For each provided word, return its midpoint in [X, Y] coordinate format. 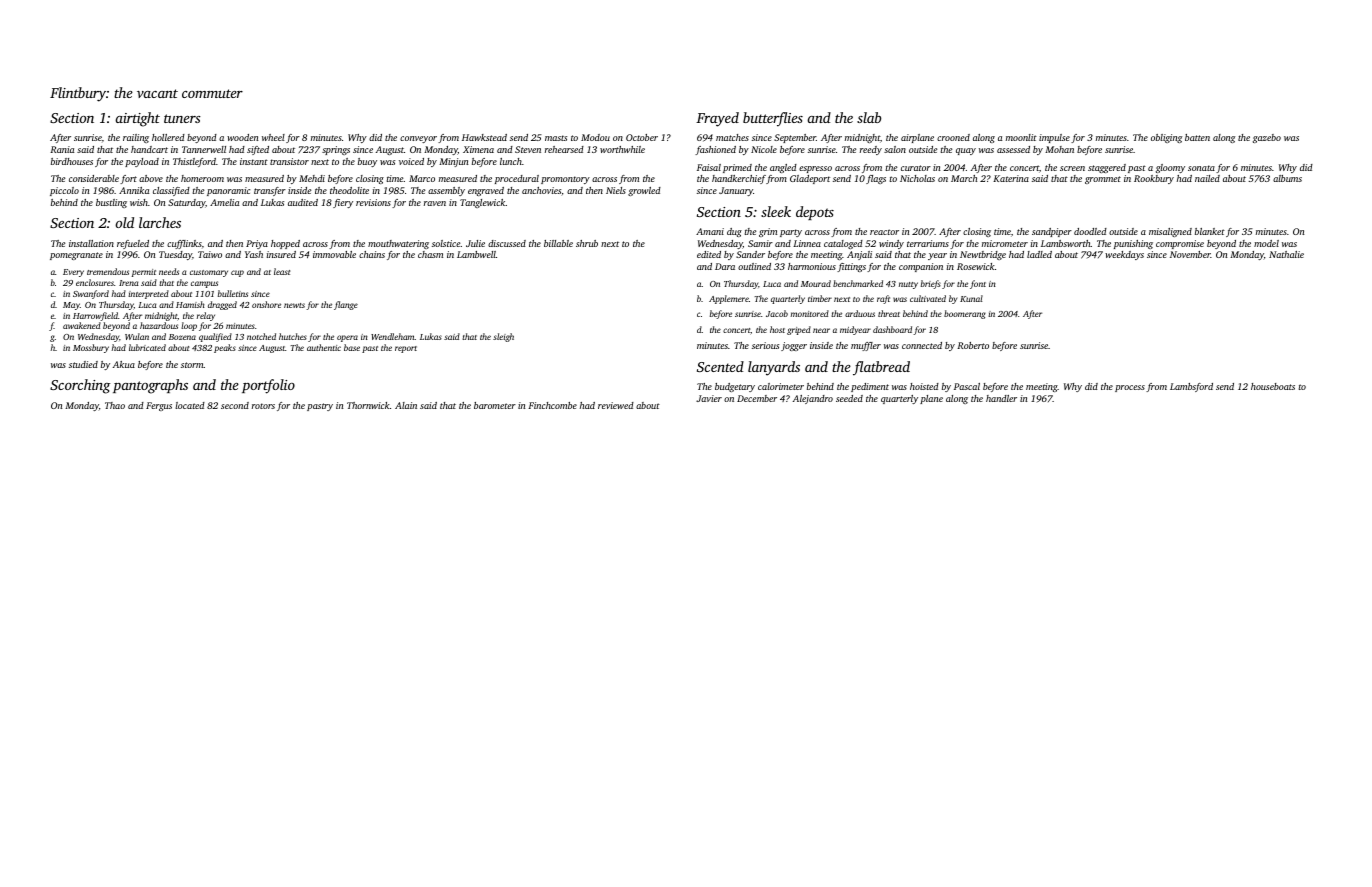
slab [869, 117]
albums [1287, 178]
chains [372, 254]
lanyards [774, 368]
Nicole [764, 149]
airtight [137, 119]
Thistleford [194, 162]
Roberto [973, 345]
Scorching [80, 386]
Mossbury [91, 348]
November [1190, 254]
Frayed [717, 119]
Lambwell [476, 254]
